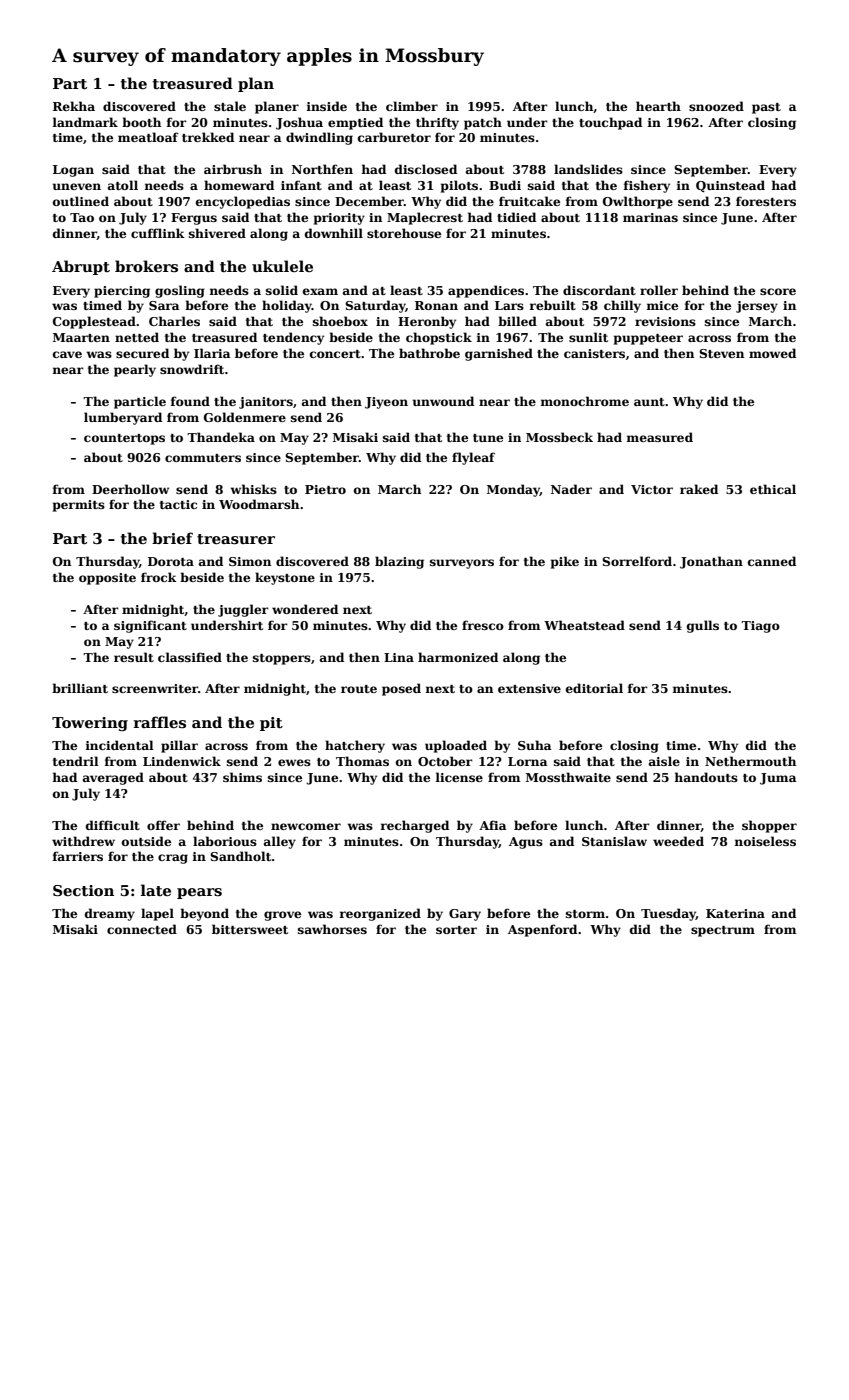  What do you see at coordinates (233, 169) in the screenshot?
I see `airbrush` at bounding box center [233, 169].
